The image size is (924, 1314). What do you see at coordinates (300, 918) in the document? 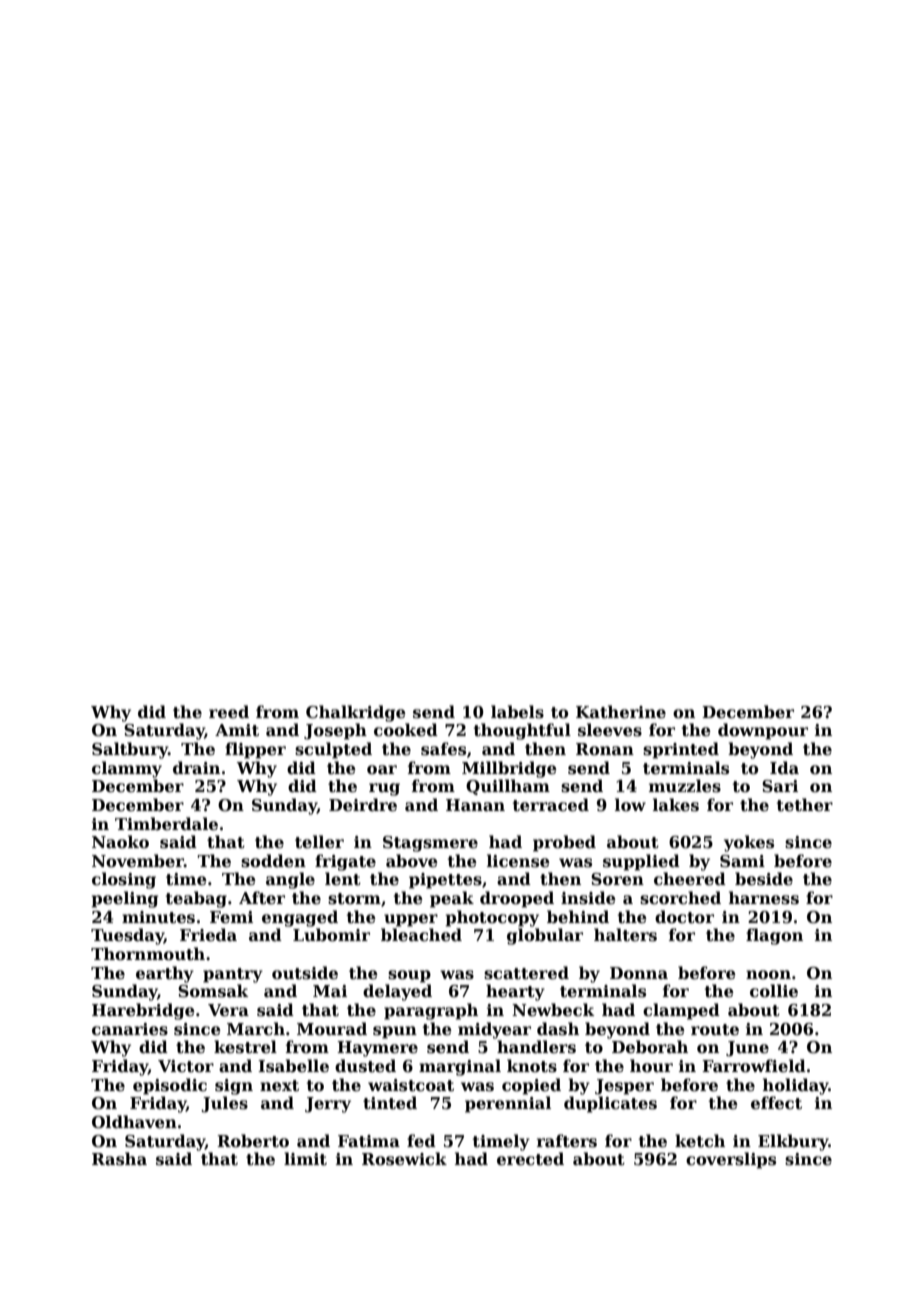
I see `engaged` at bounding box center [300, 918].
